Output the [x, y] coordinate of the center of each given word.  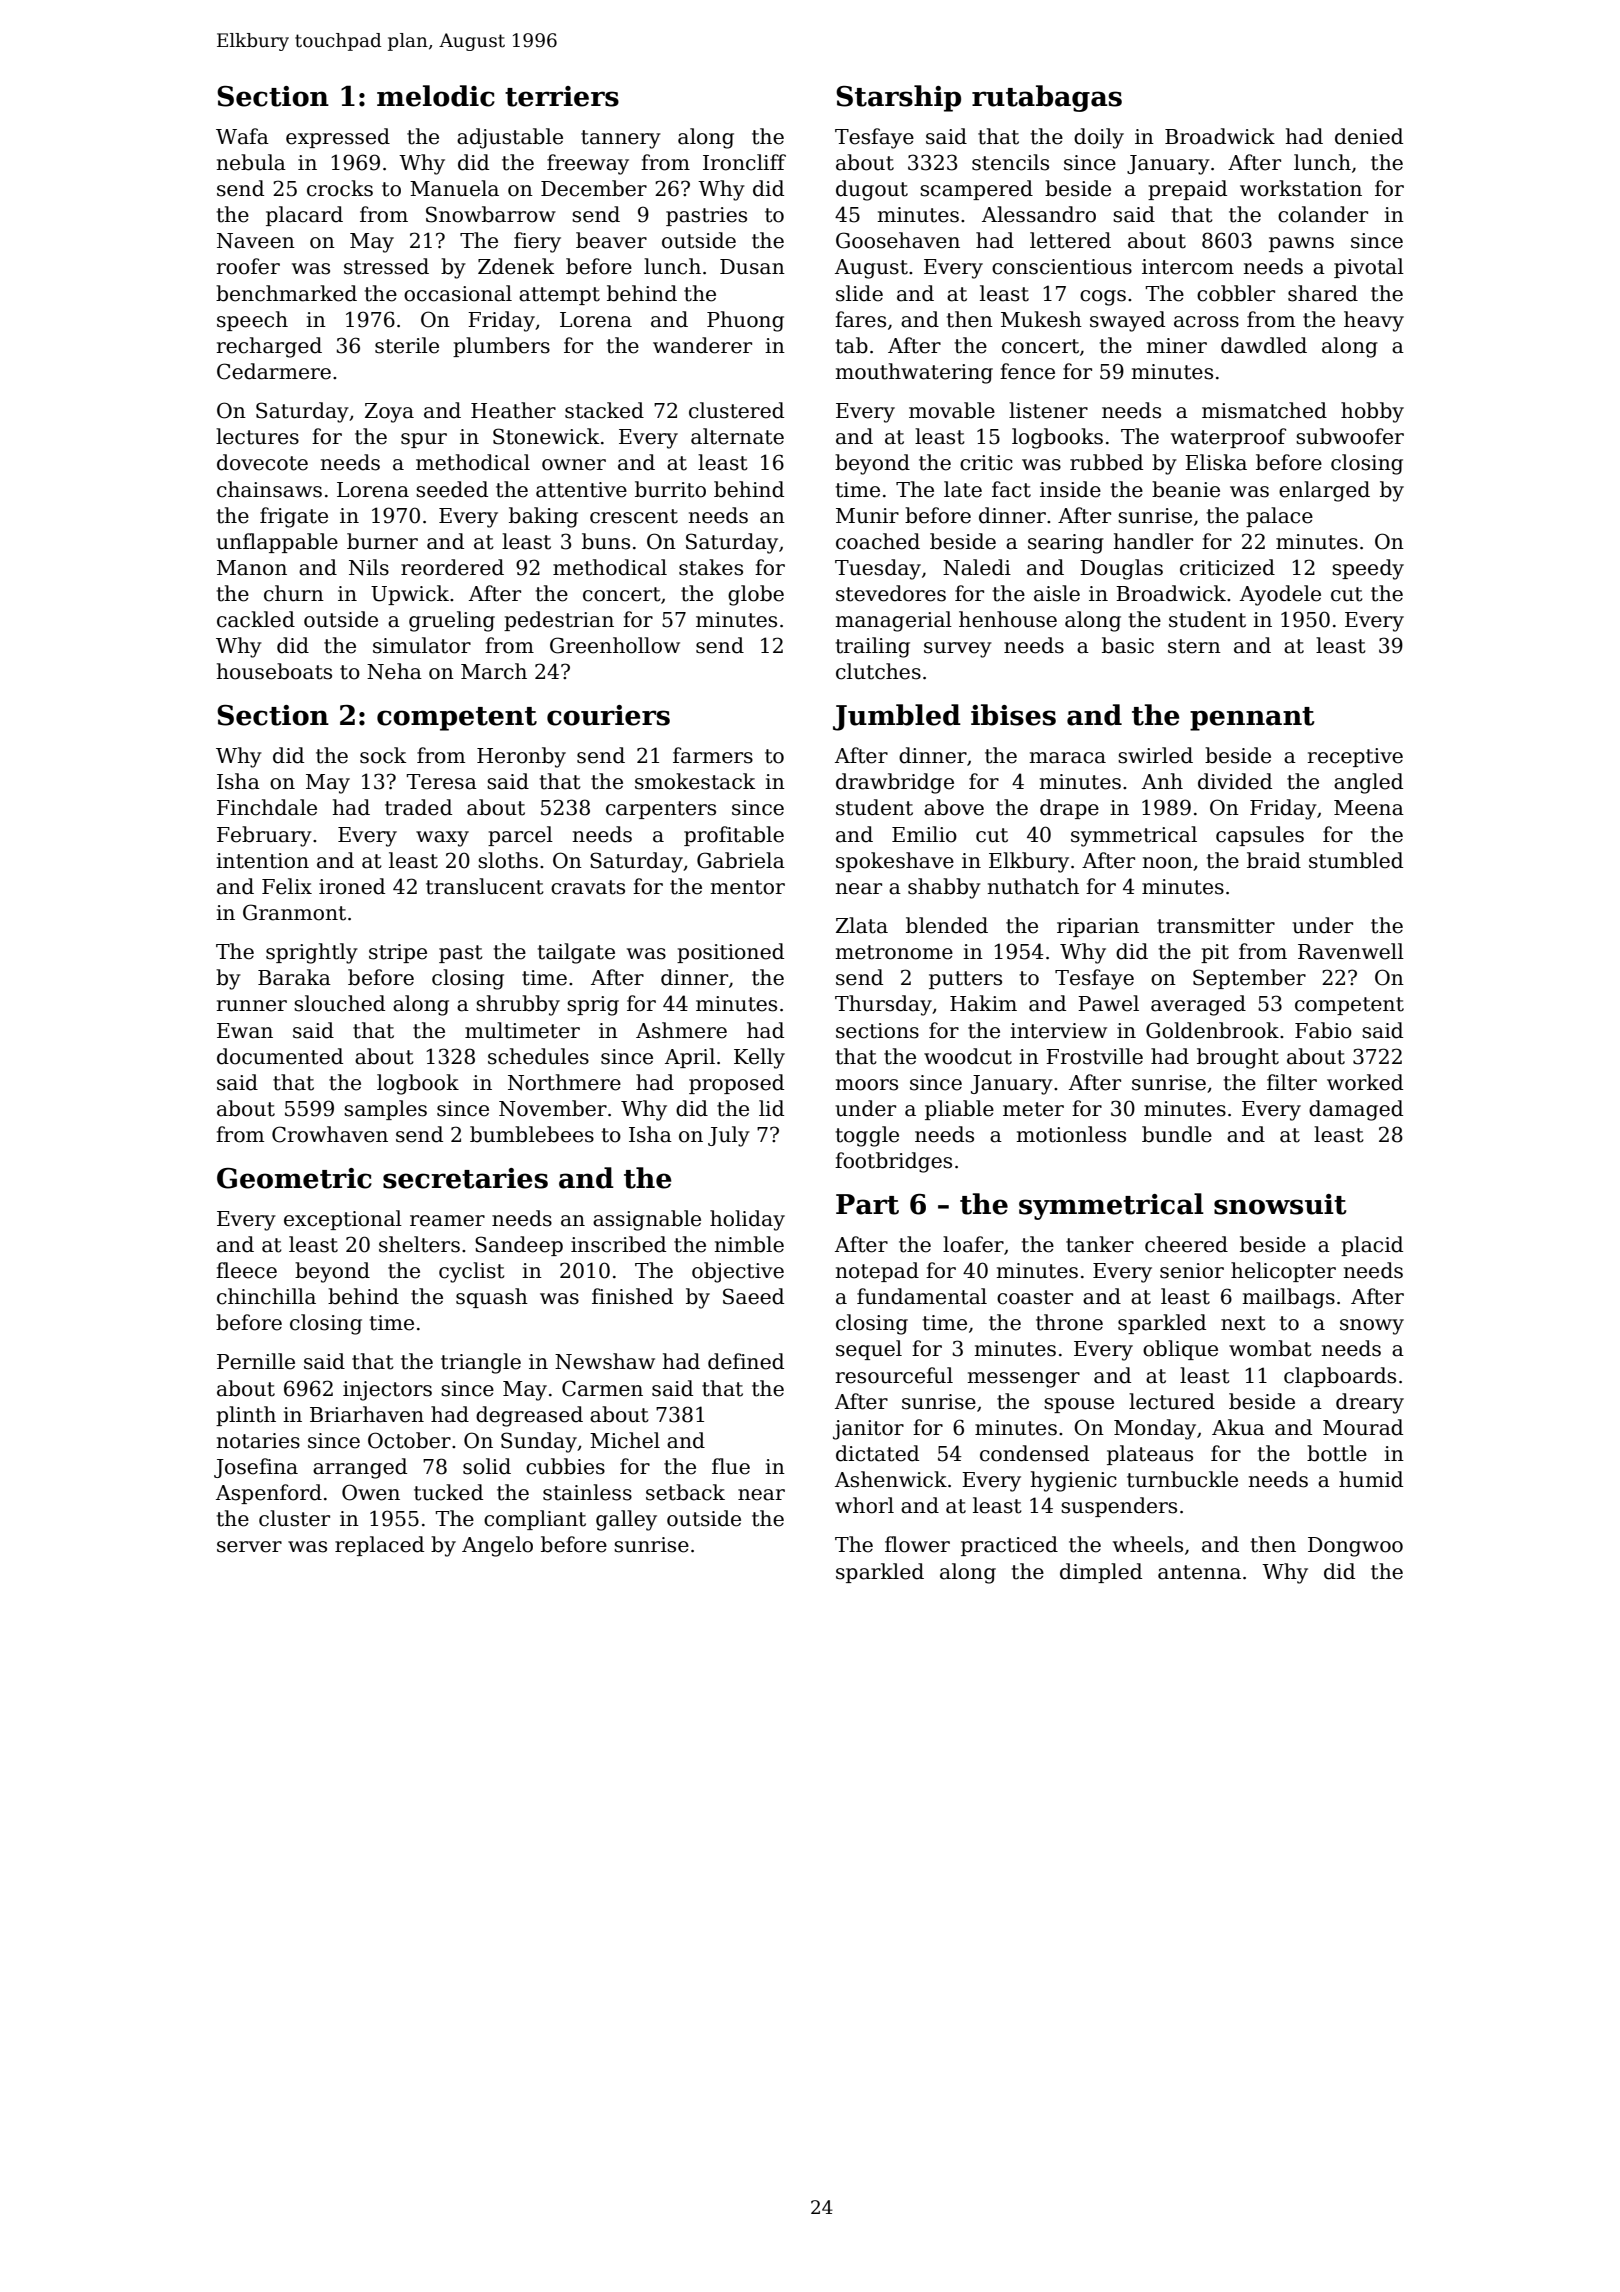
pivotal [1369, 268]
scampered [976, 190]
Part [867, 1204]
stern [1194, 646]
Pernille [256, 1361]
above [954, 807]
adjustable [510, 138]
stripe [398, 953]
